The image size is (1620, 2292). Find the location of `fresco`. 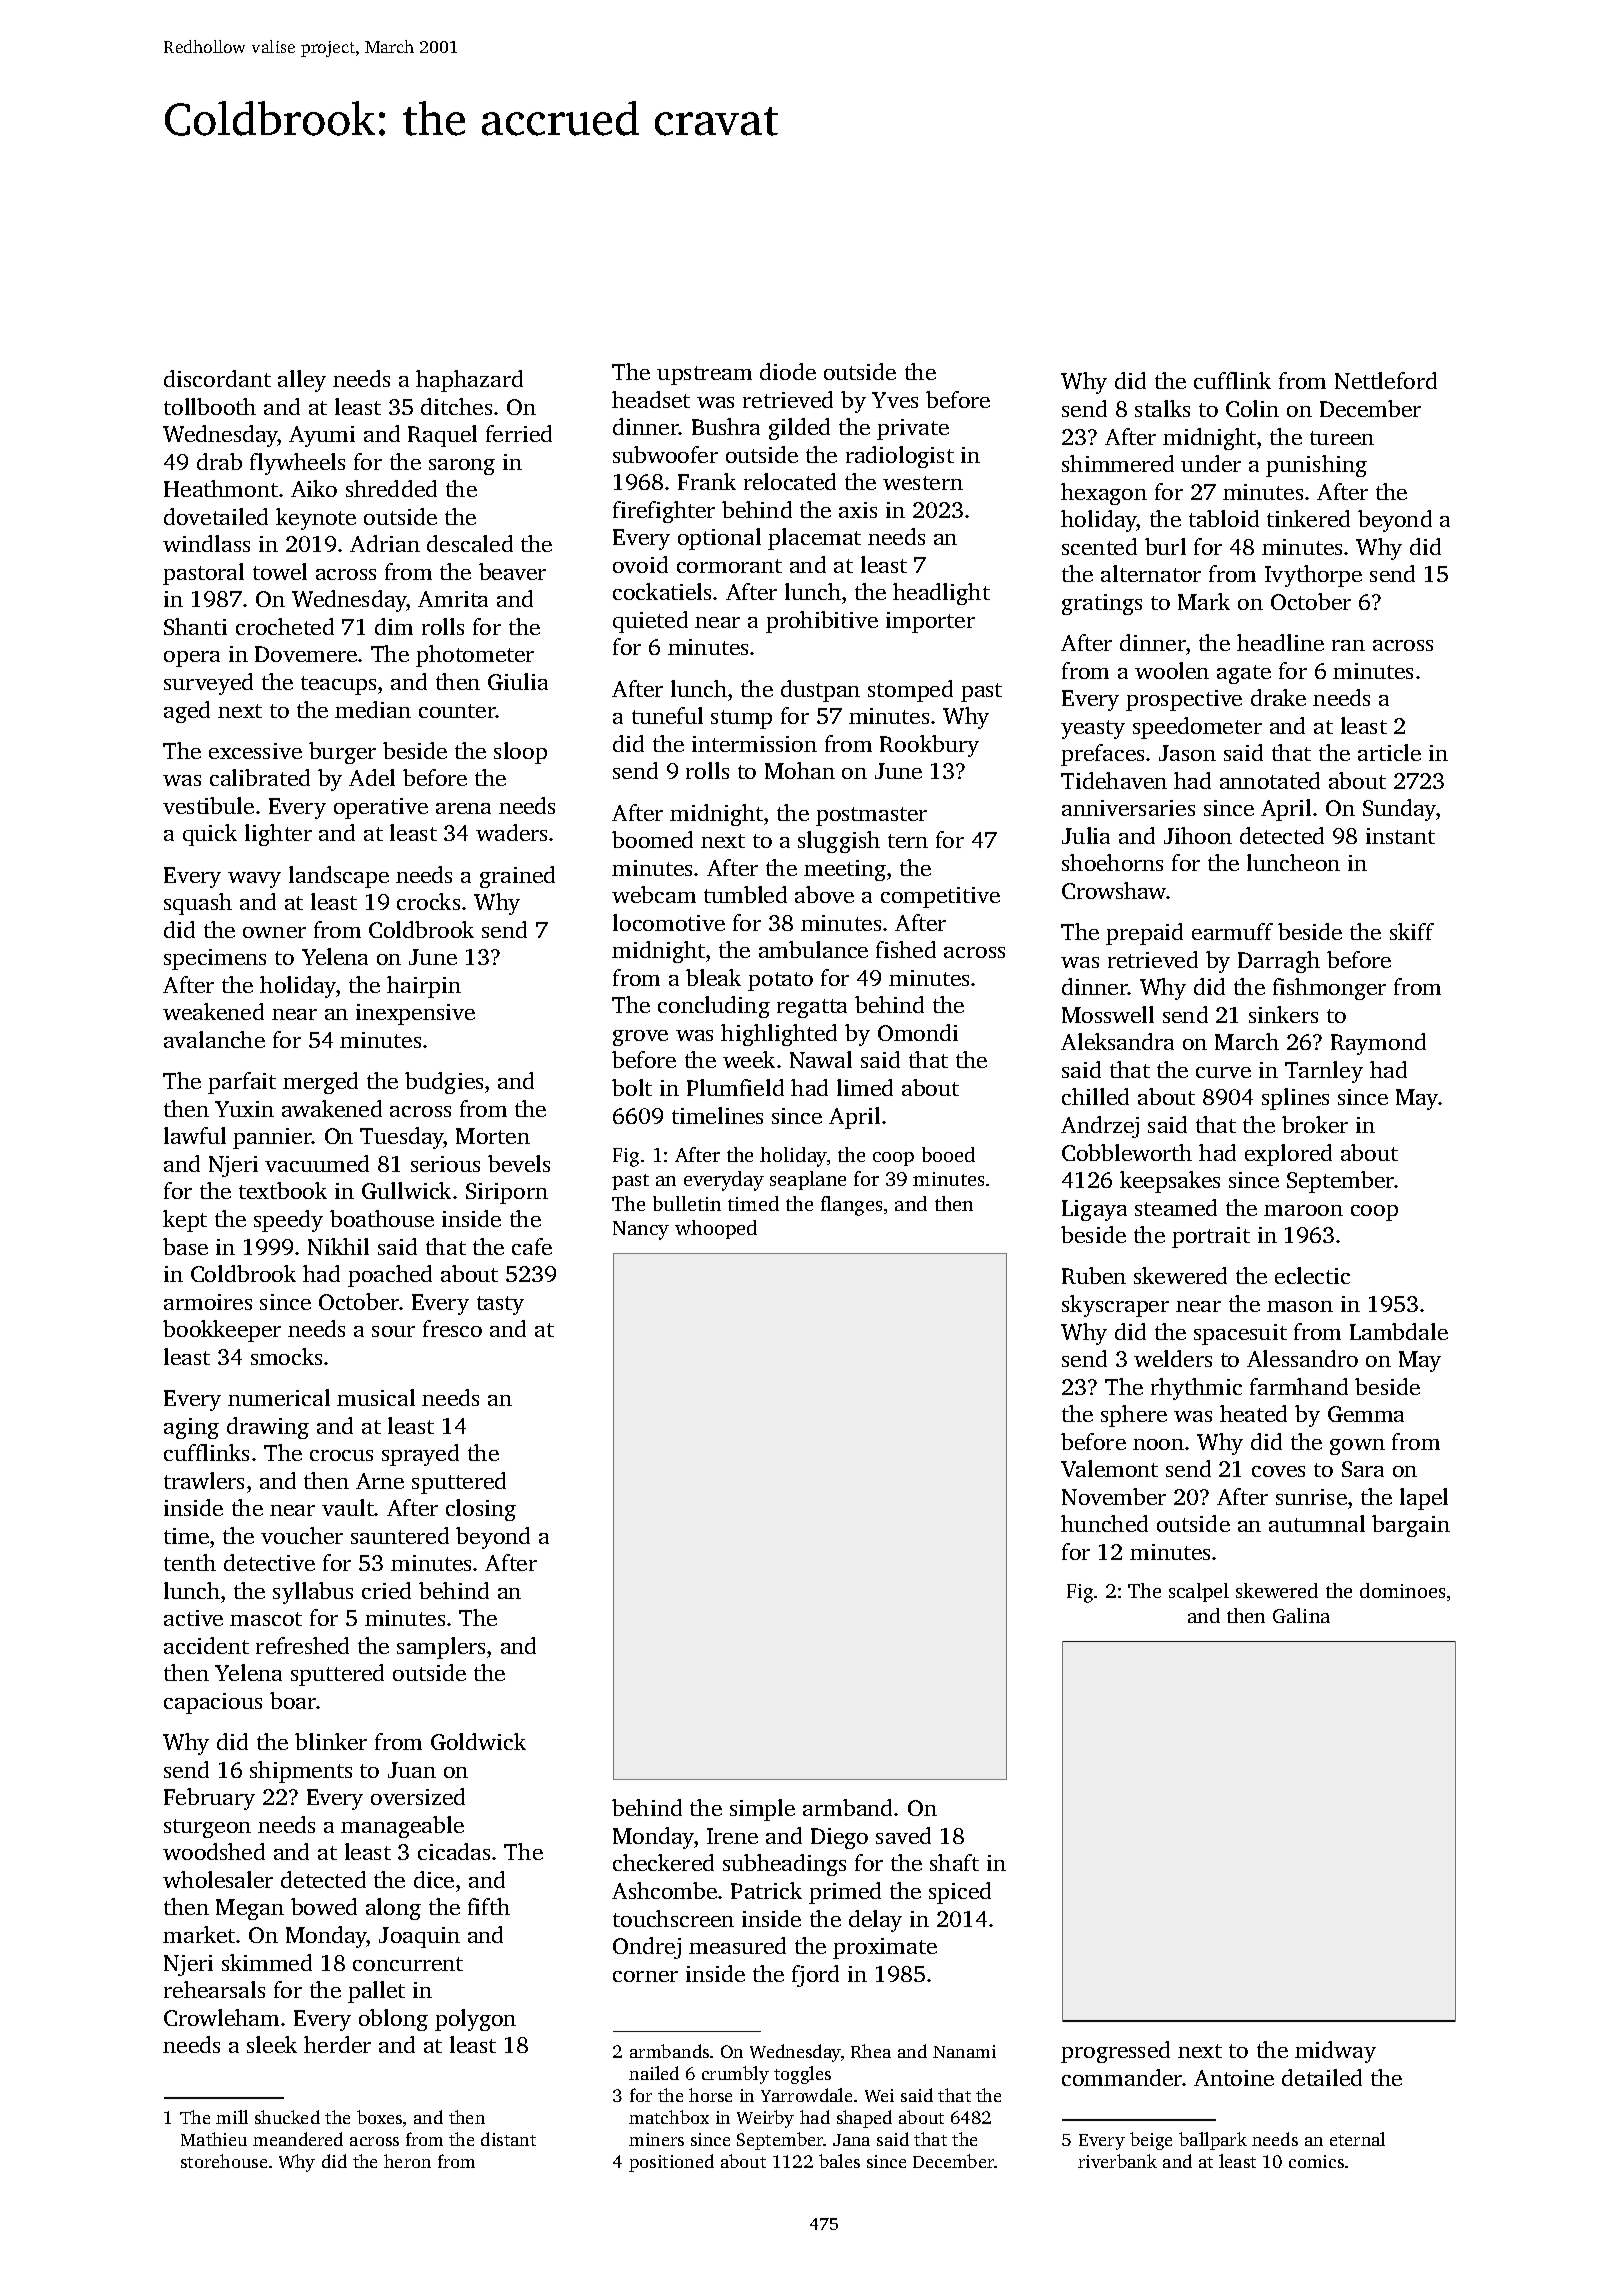

fresco is located at coordinates (452, 1328).
